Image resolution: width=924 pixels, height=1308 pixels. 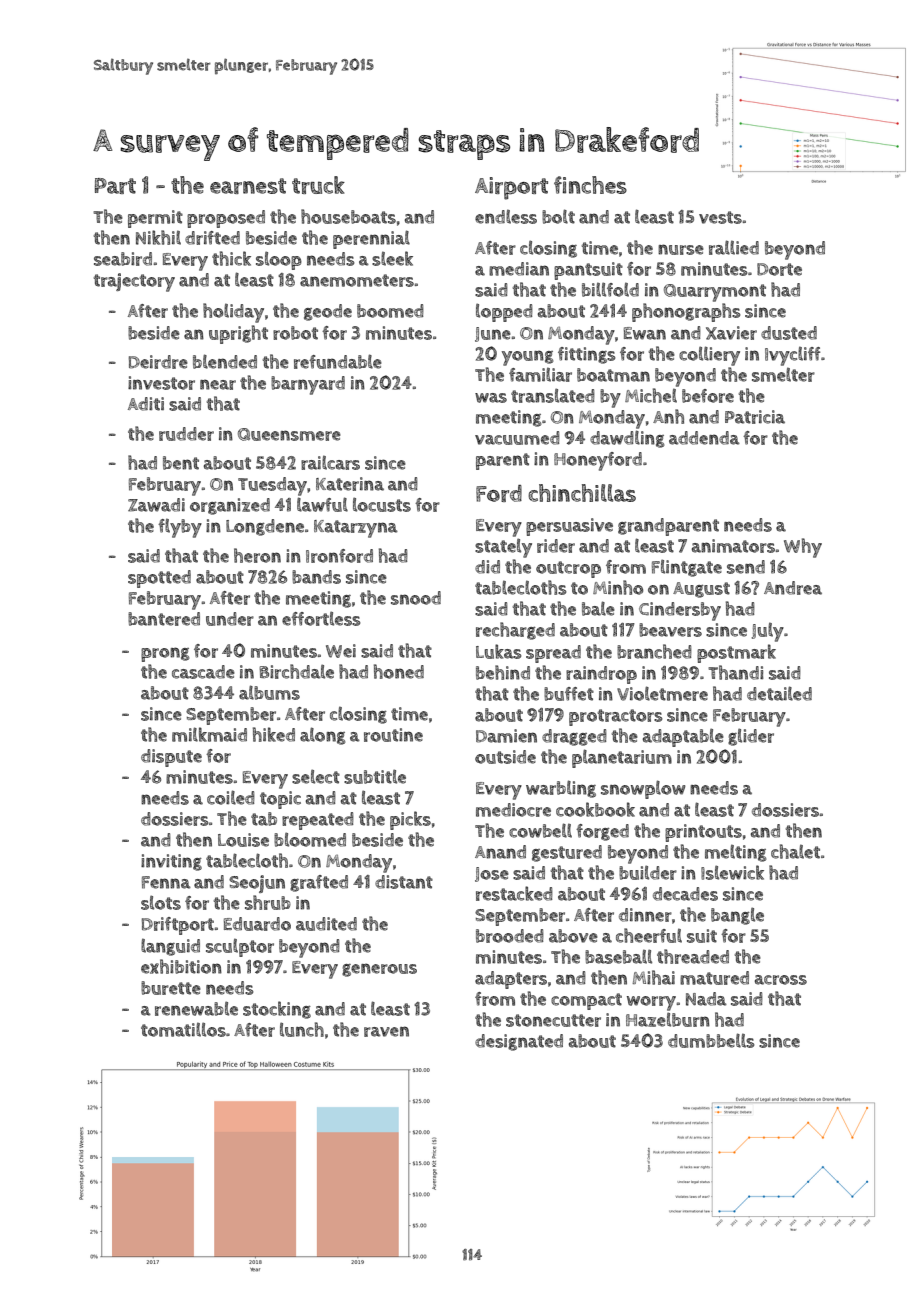 I want to click on railcars, so click(x=330, y=462).
